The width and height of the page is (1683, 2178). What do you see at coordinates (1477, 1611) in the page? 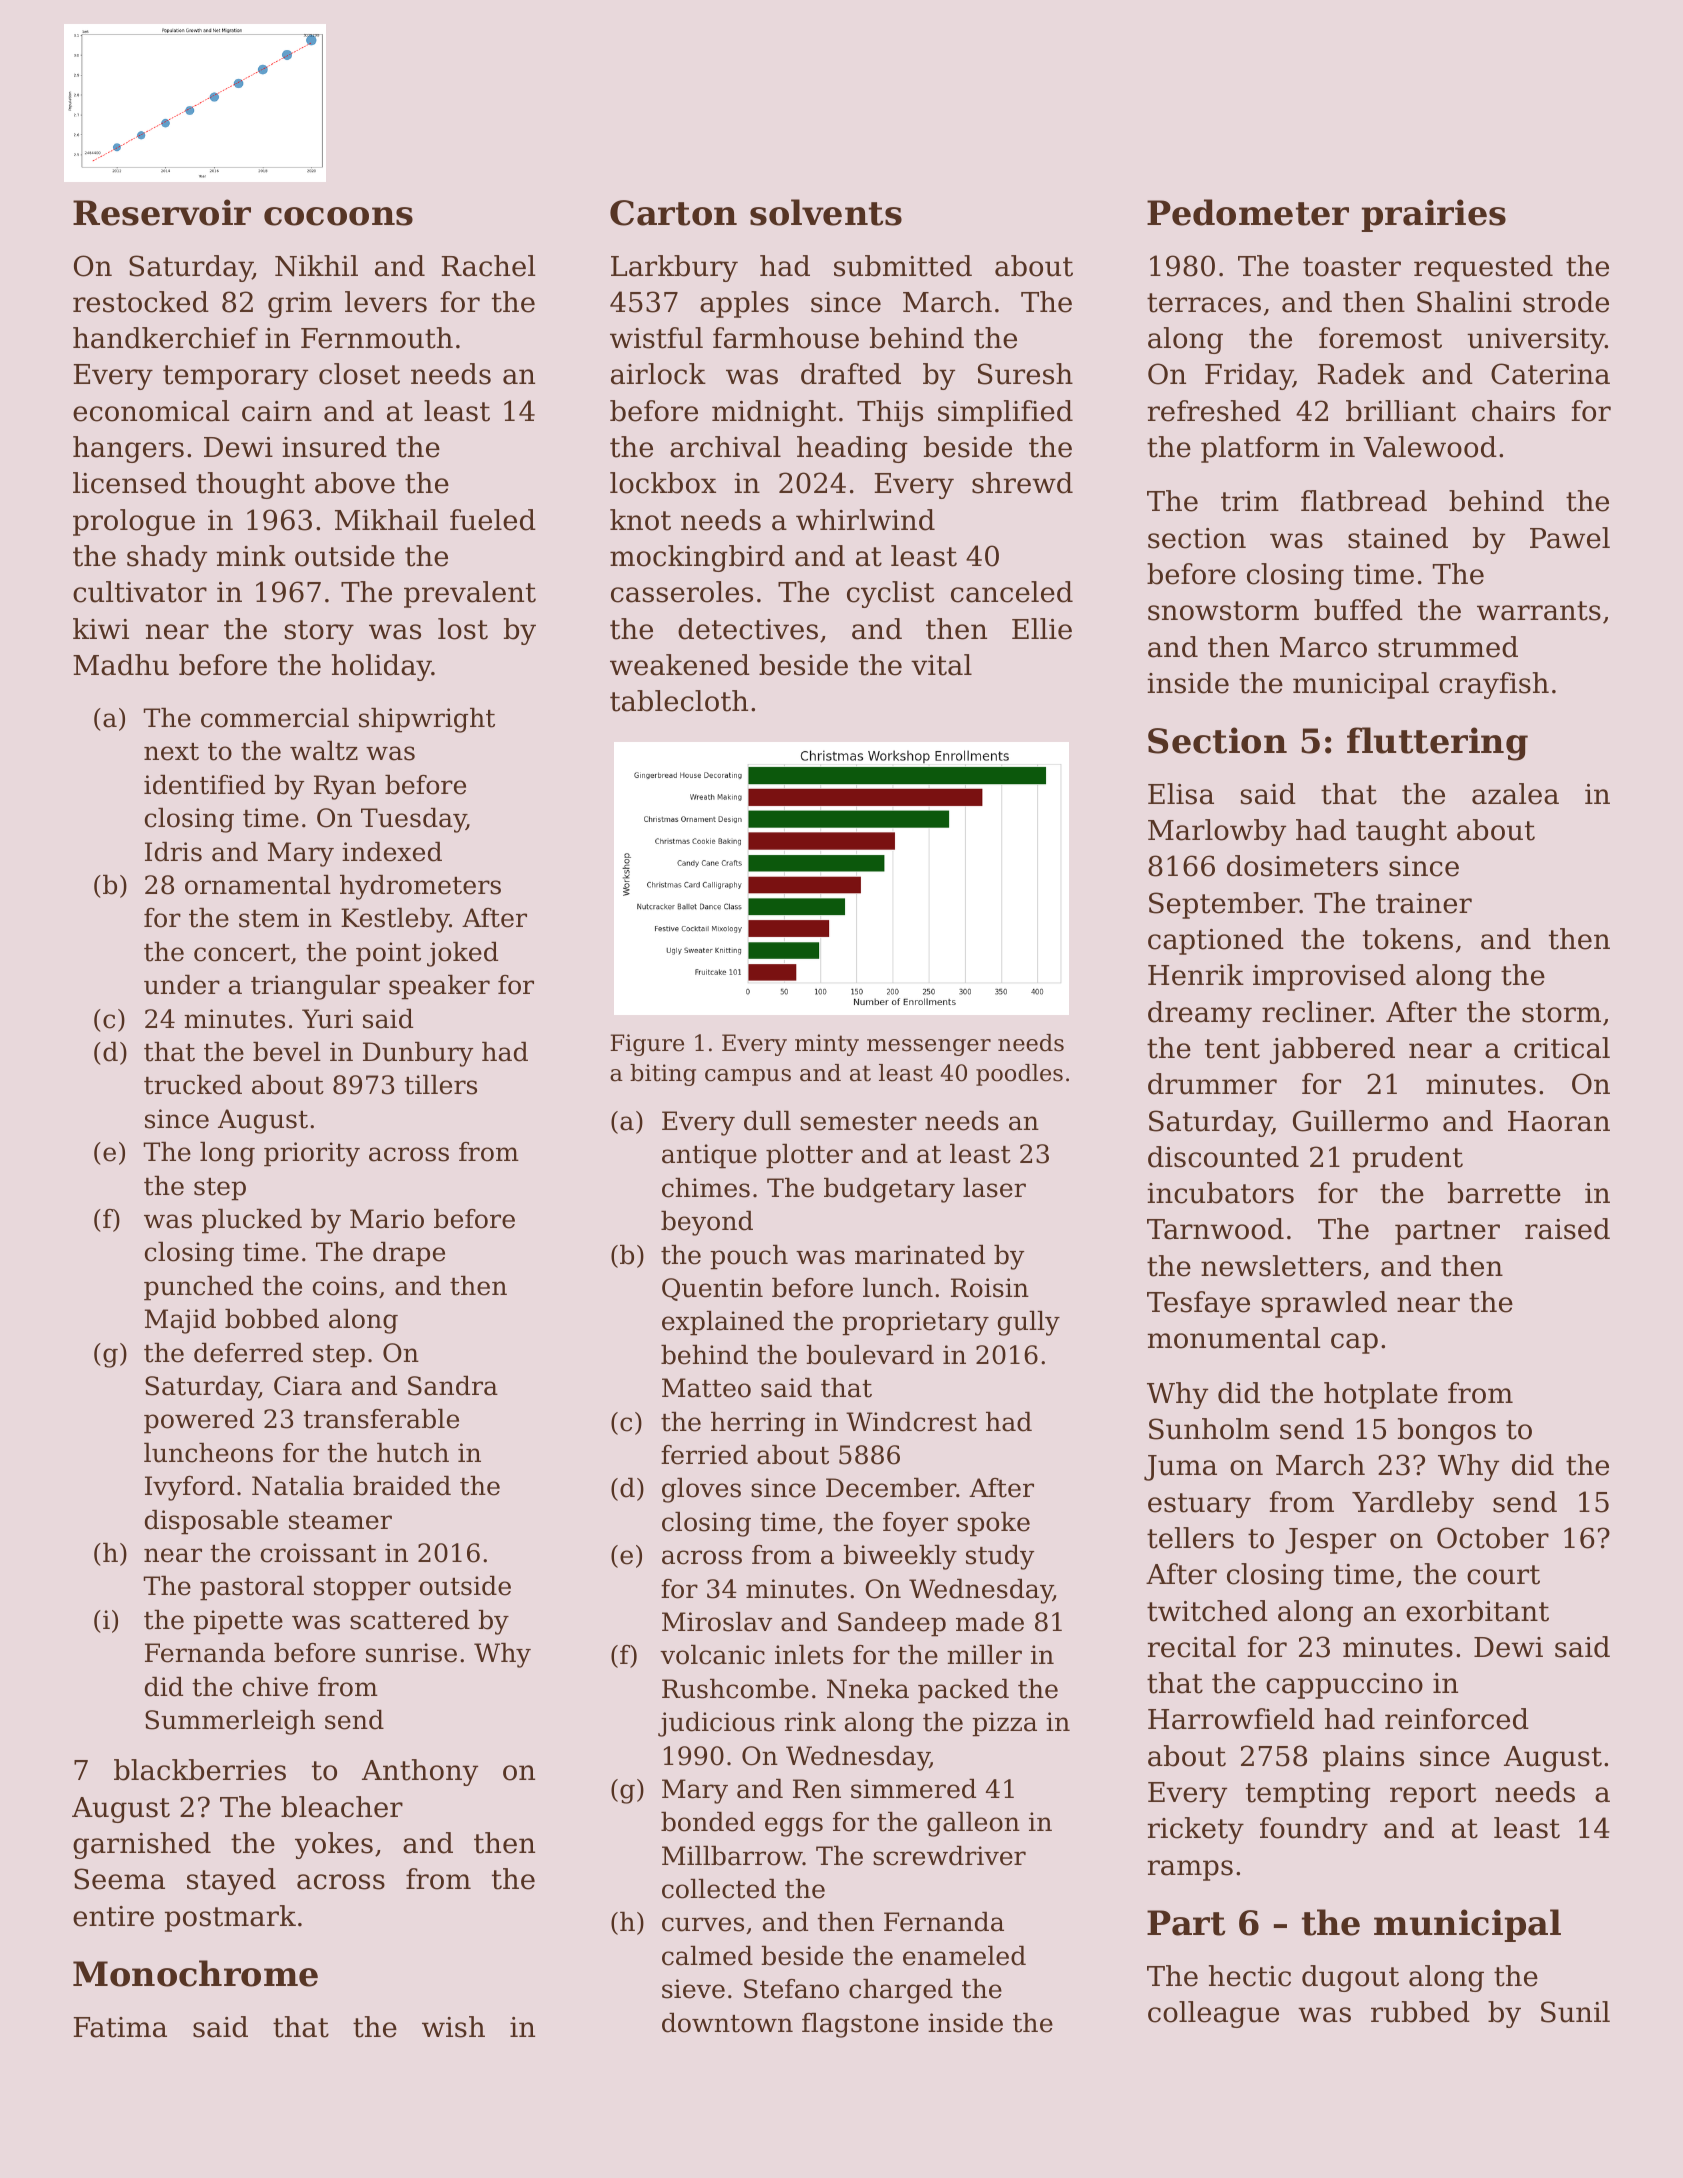
I see `exorbitant` at bounding box center [1477, 1611].
